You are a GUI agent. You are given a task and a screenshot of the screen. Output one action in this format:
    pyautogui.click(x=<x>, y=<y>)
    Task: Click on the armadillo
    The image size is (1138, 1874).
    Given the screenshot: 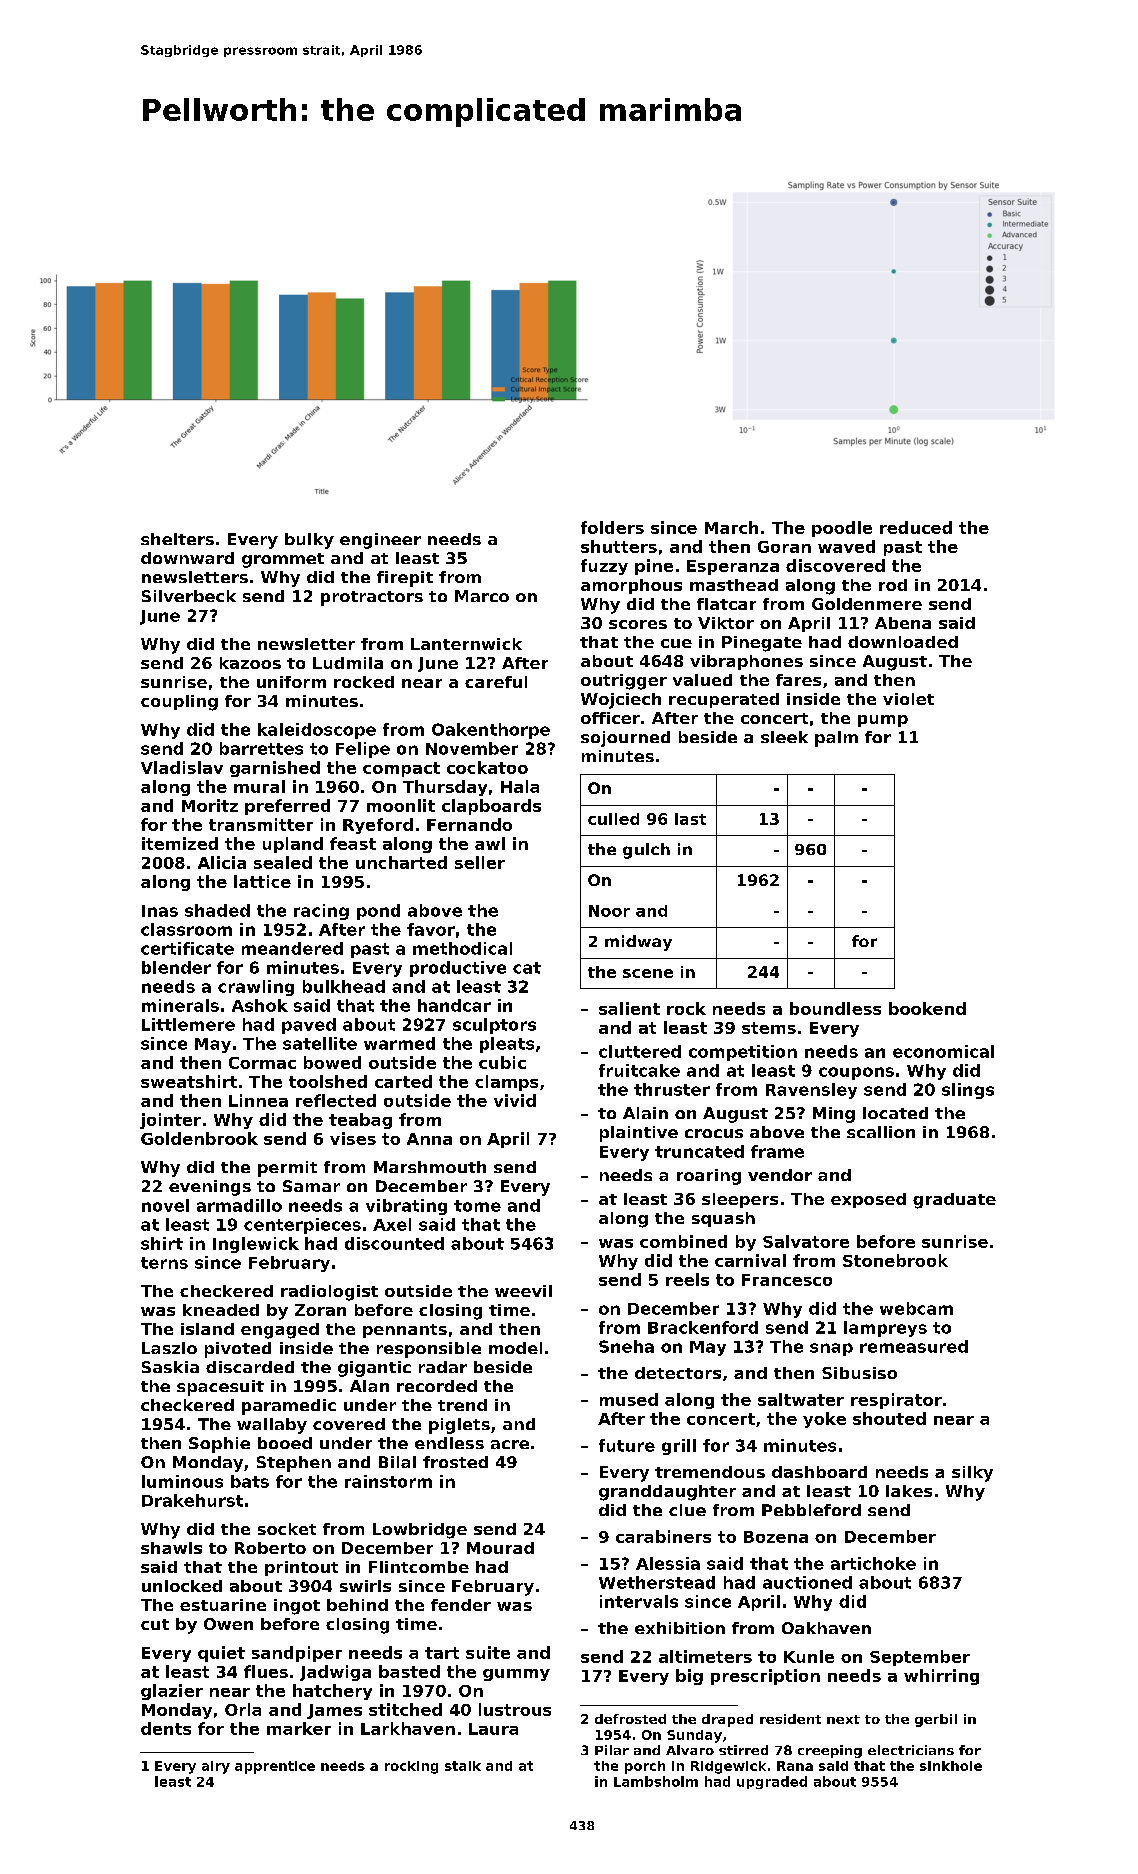 What is the action you would take?
    pyautogui.click(x=239, y=1205)
